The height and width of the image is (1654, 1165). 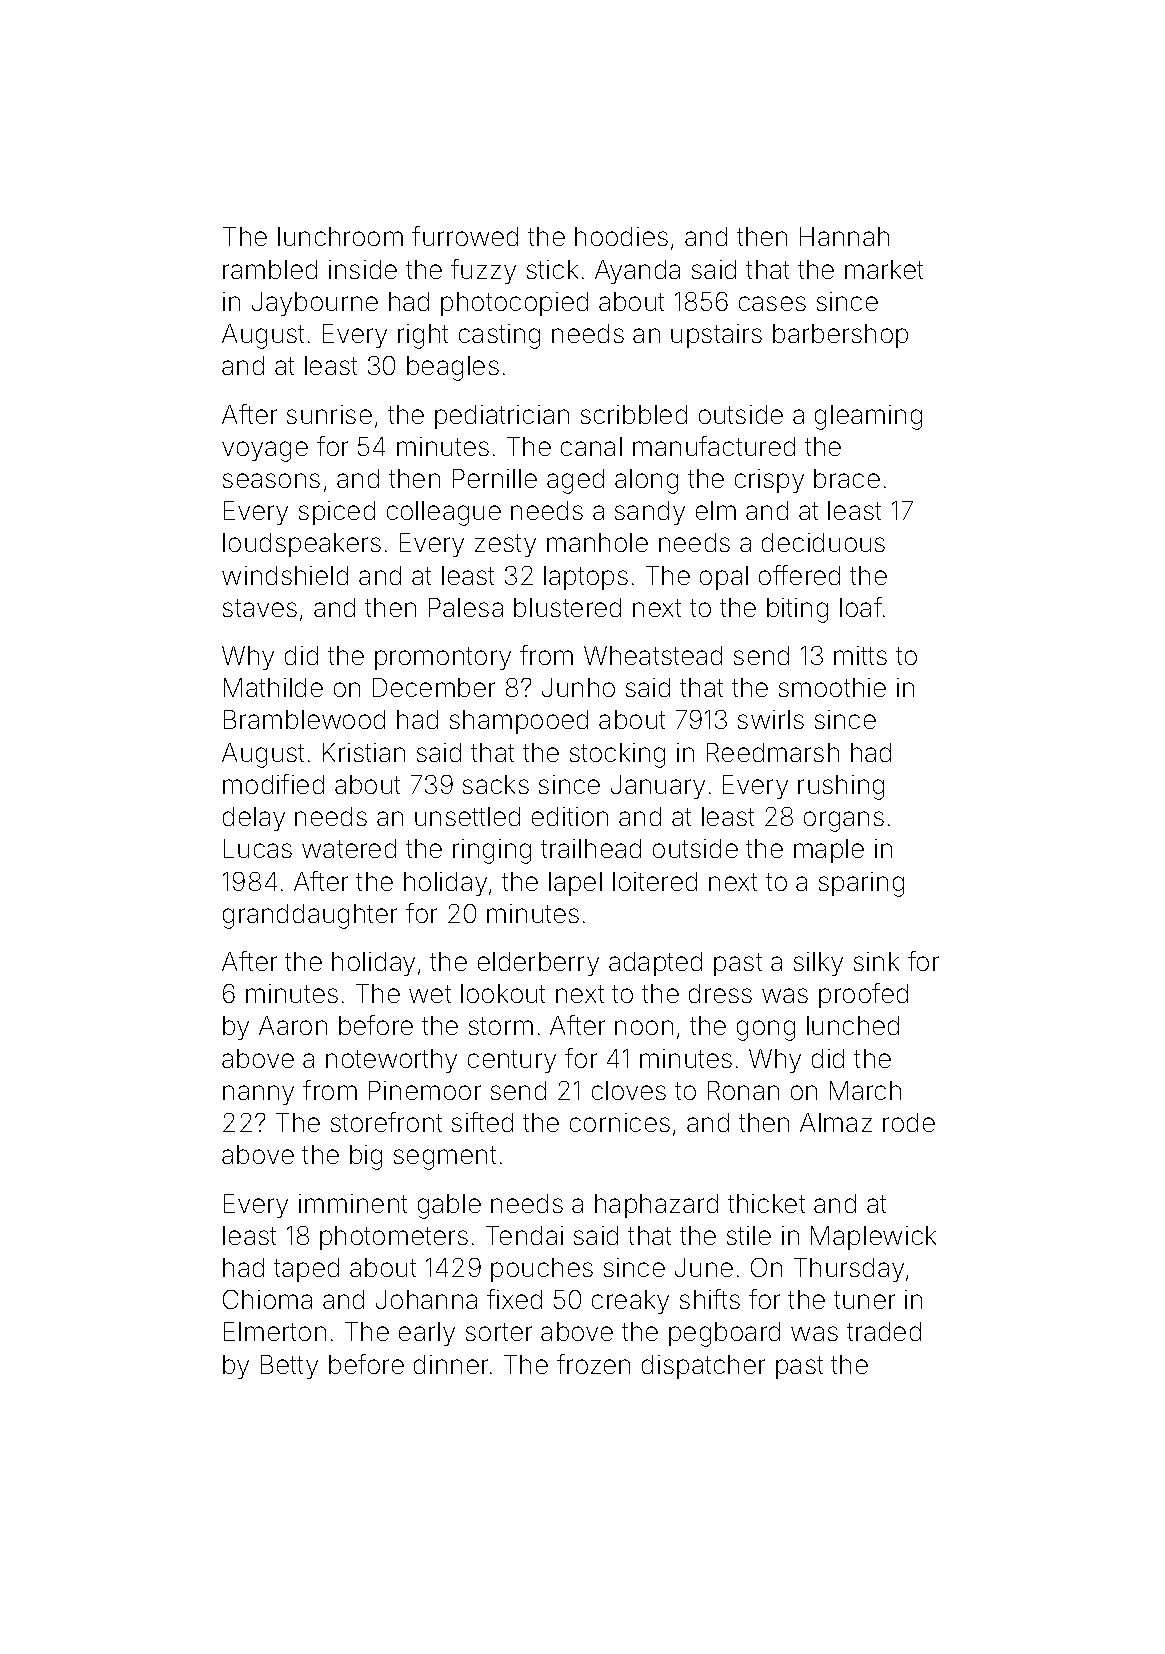 What do you see at coordinates (423, 336) in the image?
I see `right` at bounding box center [423, 336].
